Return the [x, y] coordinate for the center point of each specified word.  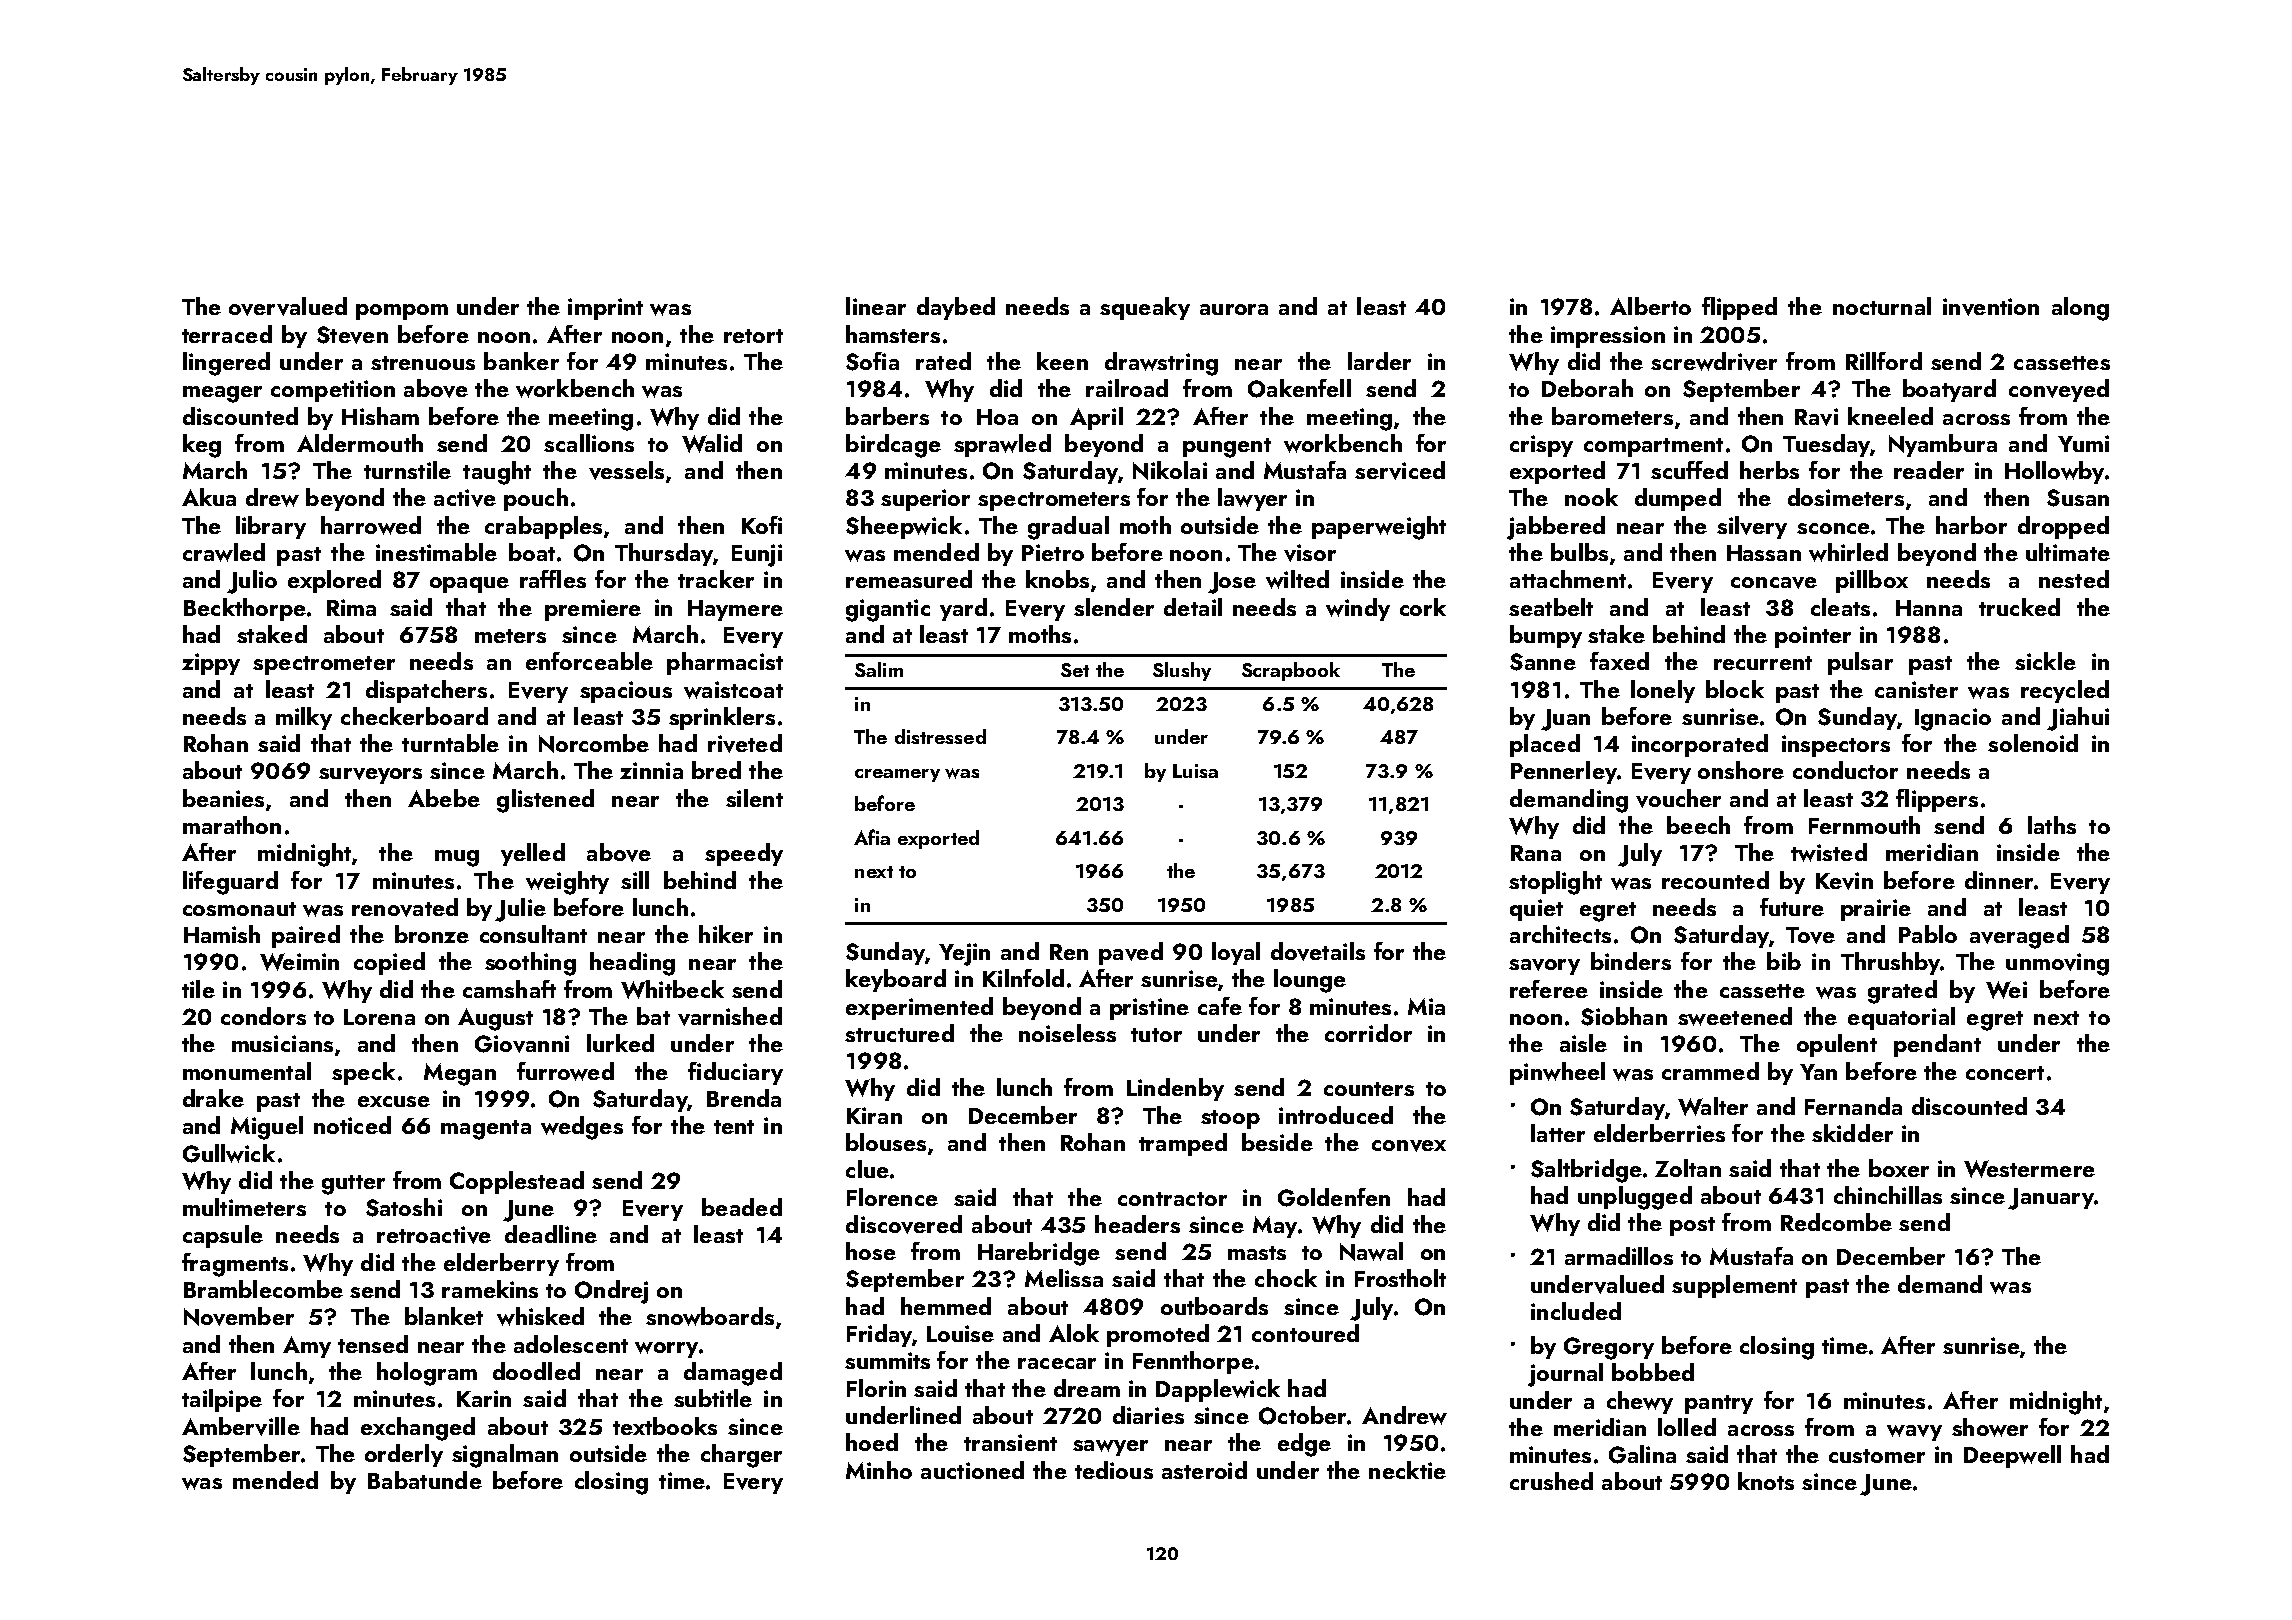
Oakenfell [1299, 388]
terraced [227, 334]
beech [1698, 825]
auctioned [972, 1470]
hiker [726, 934]
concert [2005, 1073]
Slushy [1182, 671]
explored [334, 581]
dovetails [1318, 951]
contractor [1172, 1199]
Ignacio [1953, 719]
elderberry [501, 1264]
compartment [1653, 447]
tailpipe [222, 1400]
